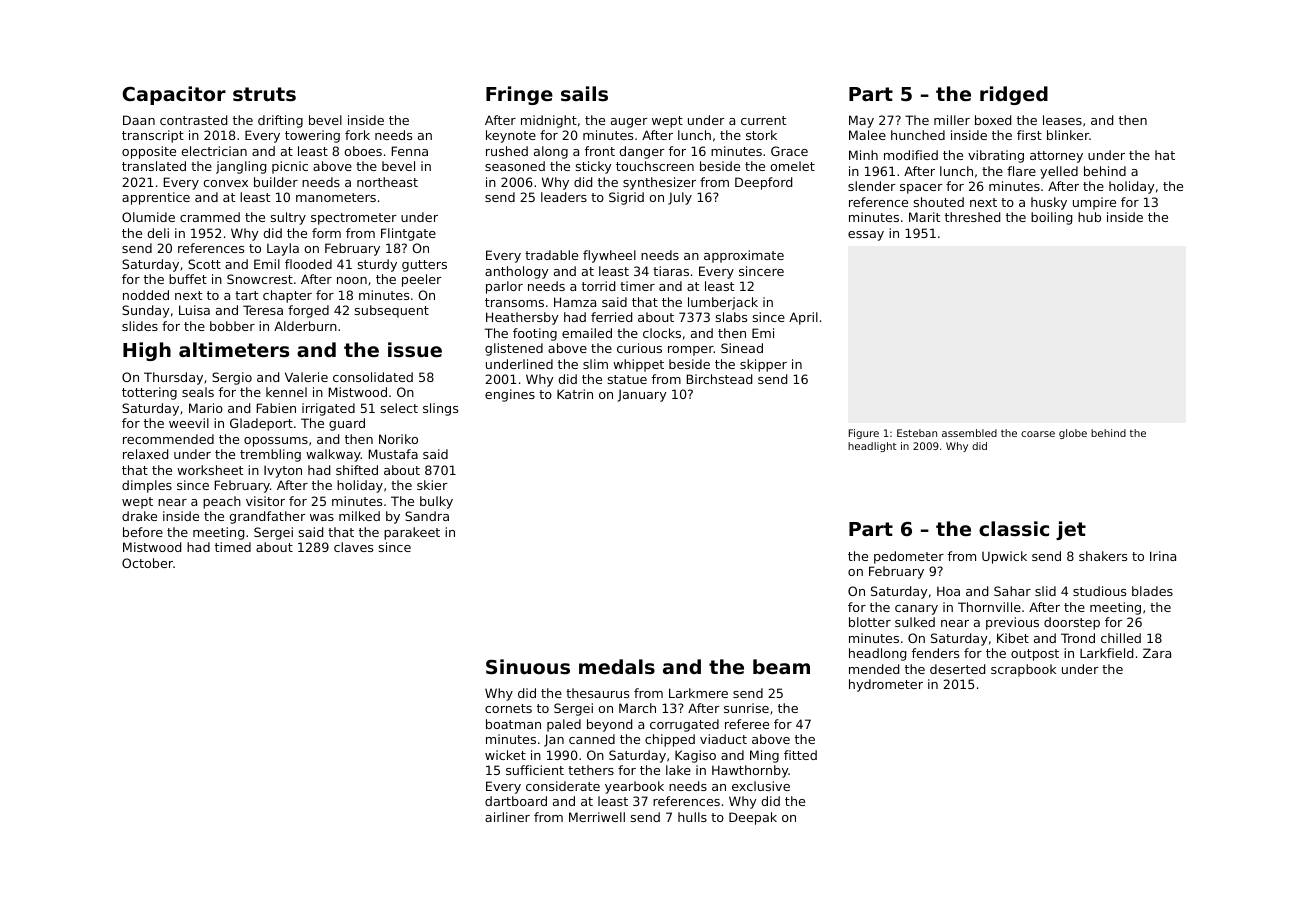  I want to click on jet, so click(1071, 530).
